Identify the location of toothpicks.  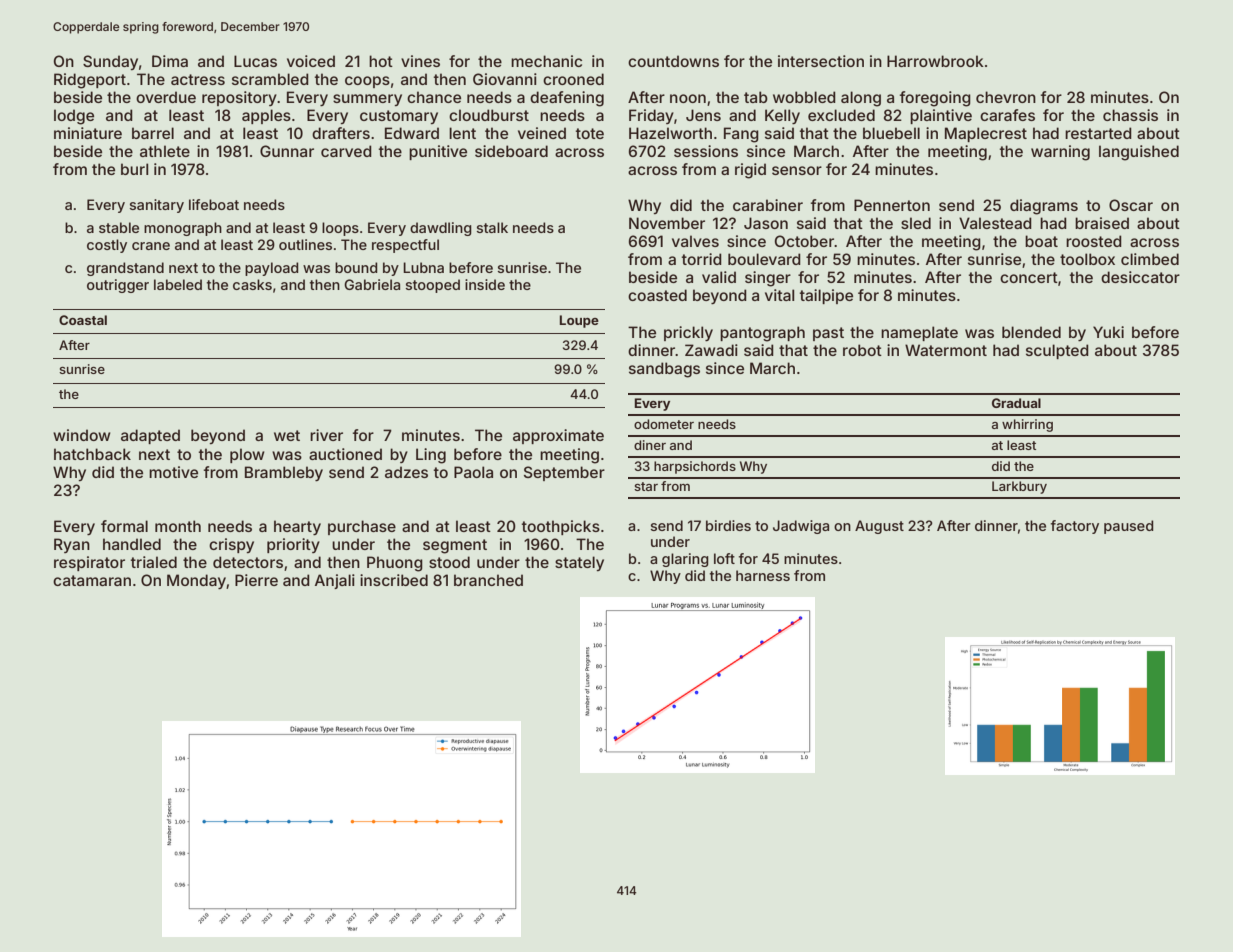
(561, 527).
